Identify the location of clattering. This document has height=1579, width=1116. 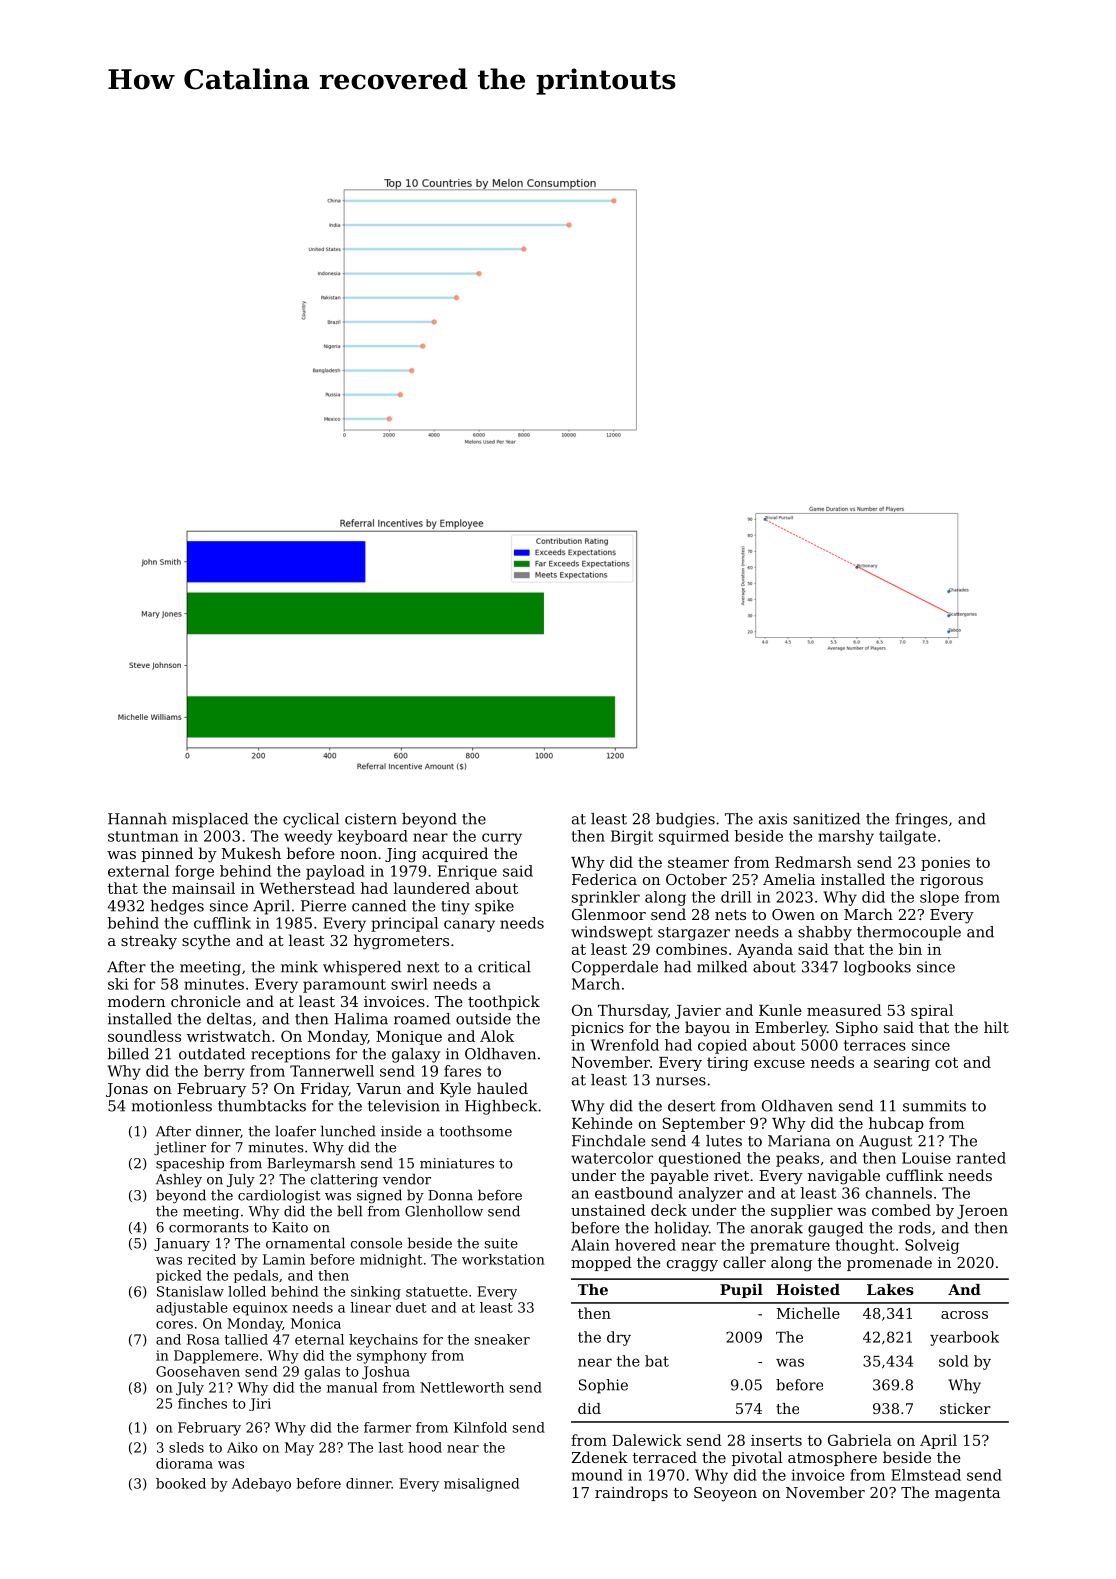
(344, 1181).
